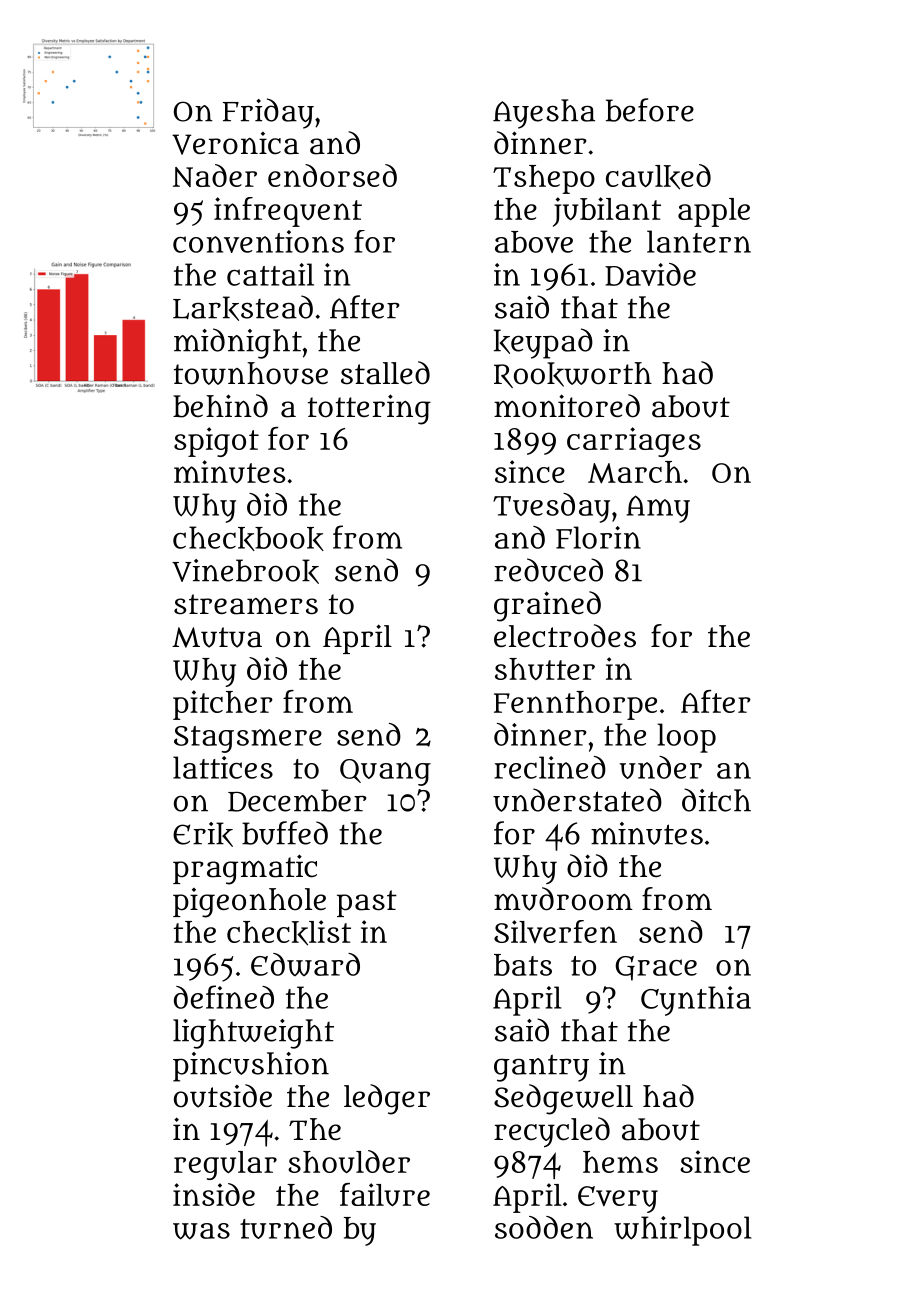 This screenshot has height=1311, width=924. What do you see at coordinates (220, 406) in the screenshot?
I see `behind` at bounding box center [220, 406].
